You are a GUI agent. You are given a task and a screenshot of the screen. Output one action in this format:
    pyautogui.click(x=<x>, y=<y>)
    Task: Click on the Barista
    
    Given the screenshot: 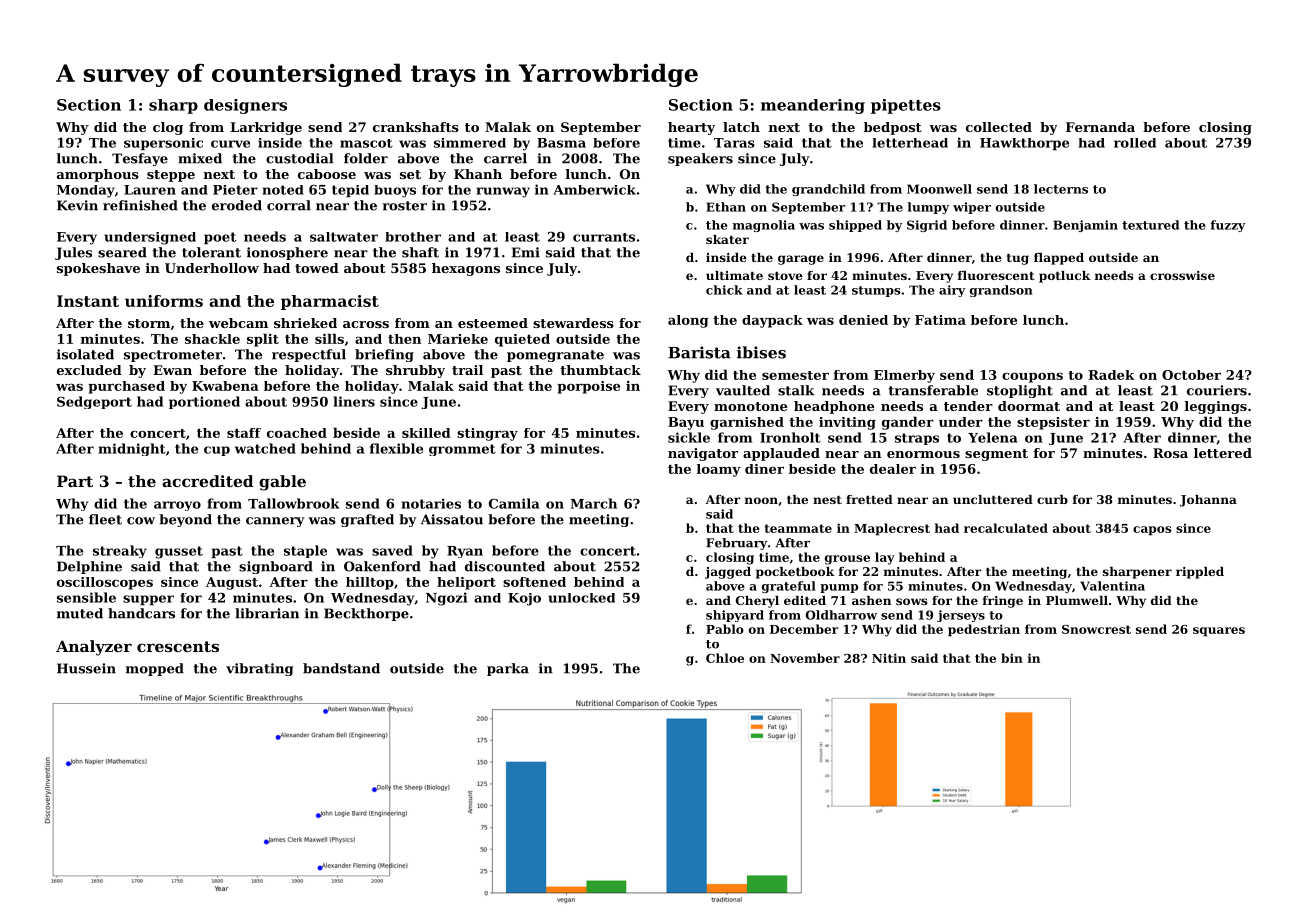 What is the action you would take?
    pyautogui.click(x=699, y=352)
